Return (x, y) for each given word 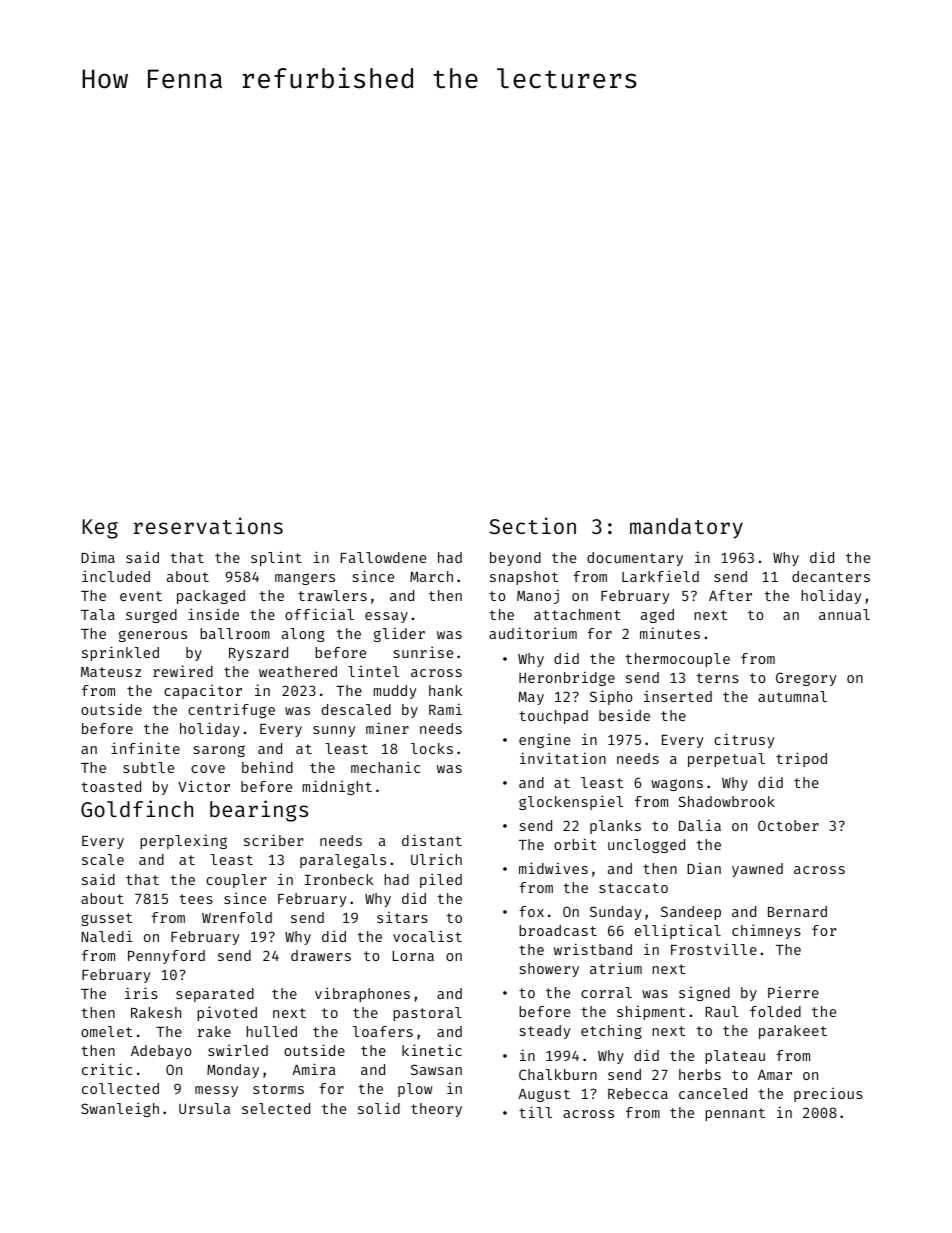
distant (432, 840)
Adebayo (161, 1052)
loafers (383, 1031)
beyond (515, 559)
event (141, 596)
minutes (670, 633)
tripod (801, 759)
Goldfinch (137, 808)
